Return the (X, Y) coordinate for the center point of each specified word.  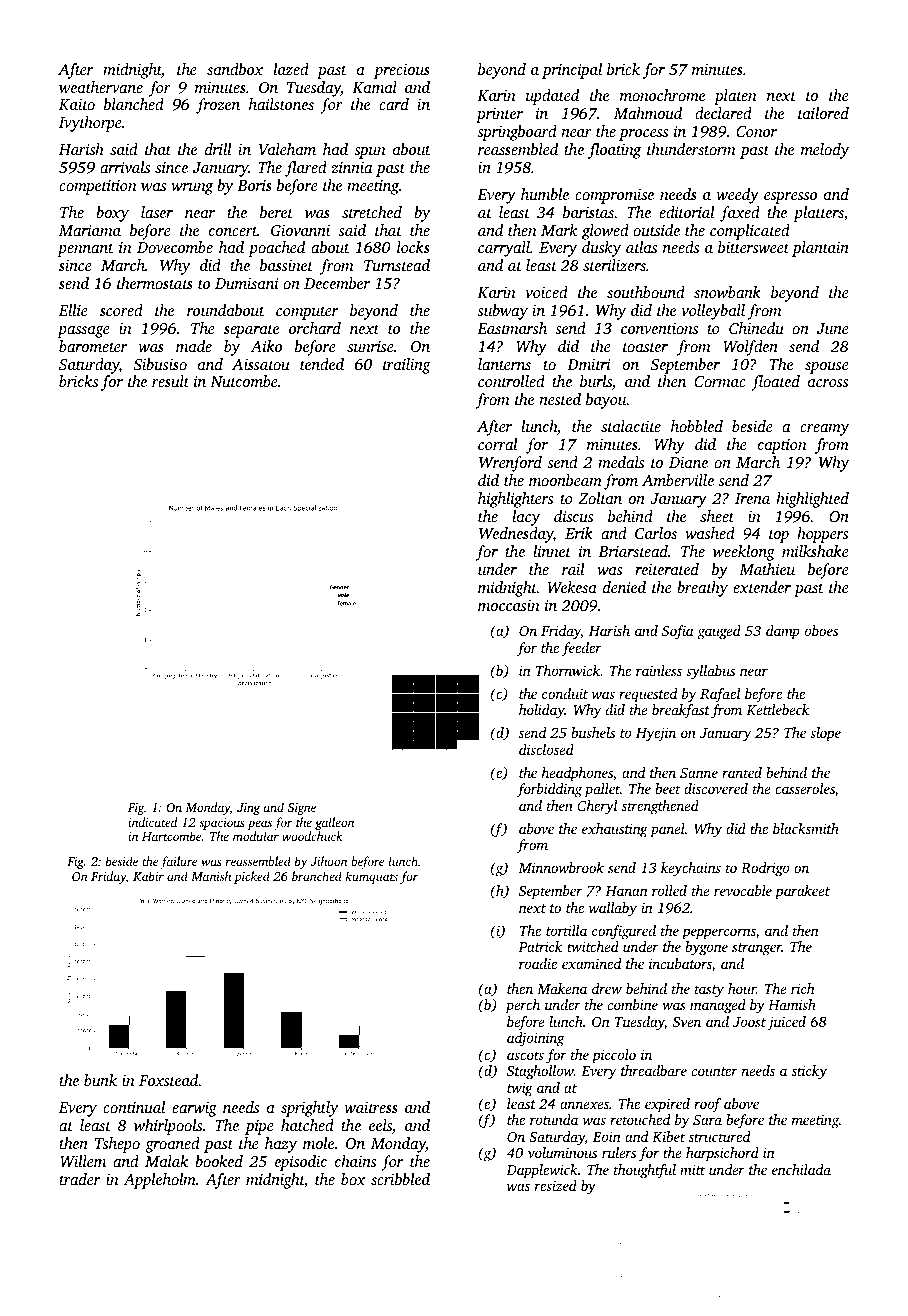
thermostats (155, 283)
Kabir (148, 876)
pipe (259, 1127)
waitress (371, 1107)
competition (98, 187)
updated (552, 97)
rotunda (554, 1119)
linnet (552, 551)
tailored (823, 113)
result (170, 381)
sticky (809, 1072)
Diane (688, 462)
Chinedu (756, 328)
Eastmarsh (512, 328)
